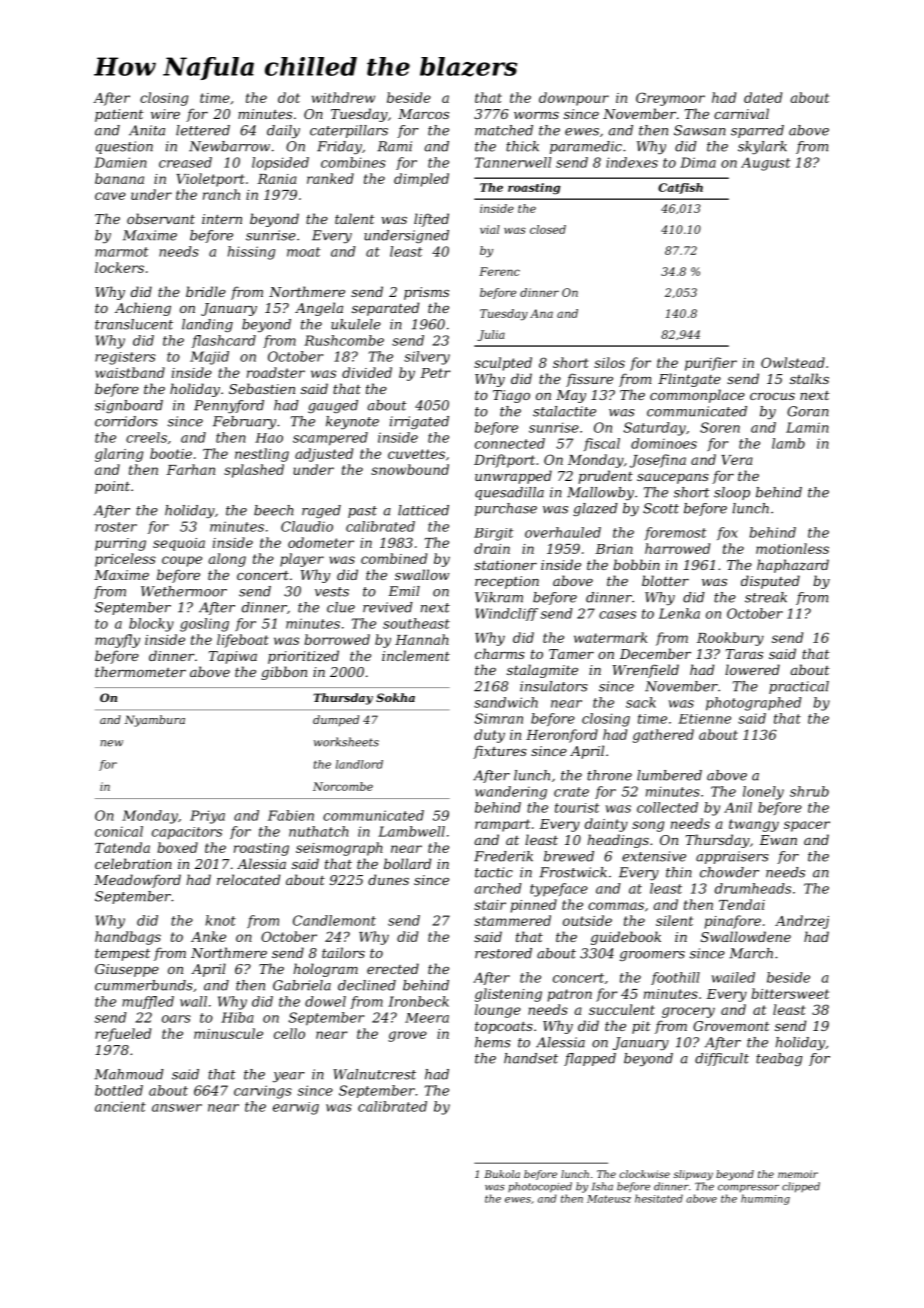 This screenshot has height=1308, width=924. I want to click on question, so click(124, 147).
